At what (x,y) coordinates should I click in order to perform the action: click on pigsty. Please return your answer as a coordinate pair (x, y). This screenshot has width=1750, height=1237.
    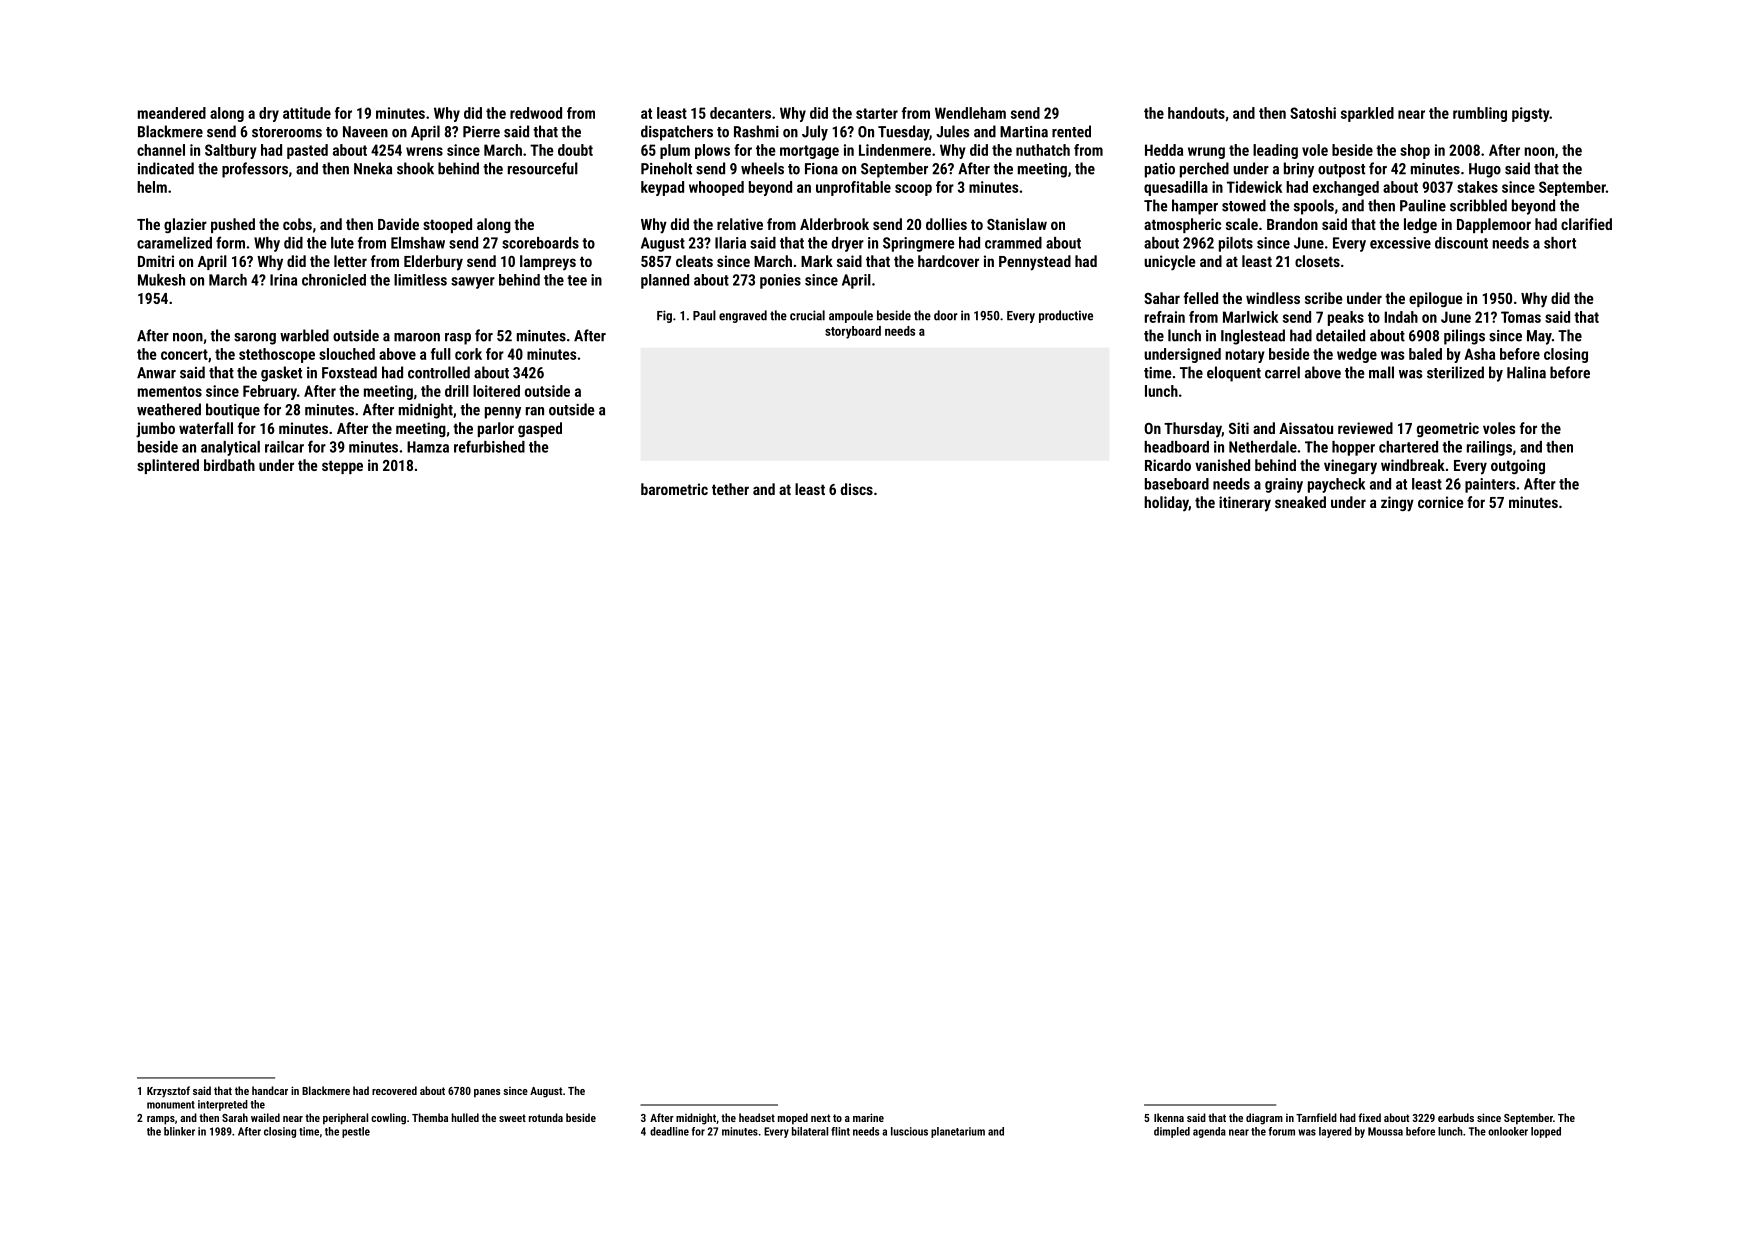
    Looking at the image, I should click on (1530, 114).
